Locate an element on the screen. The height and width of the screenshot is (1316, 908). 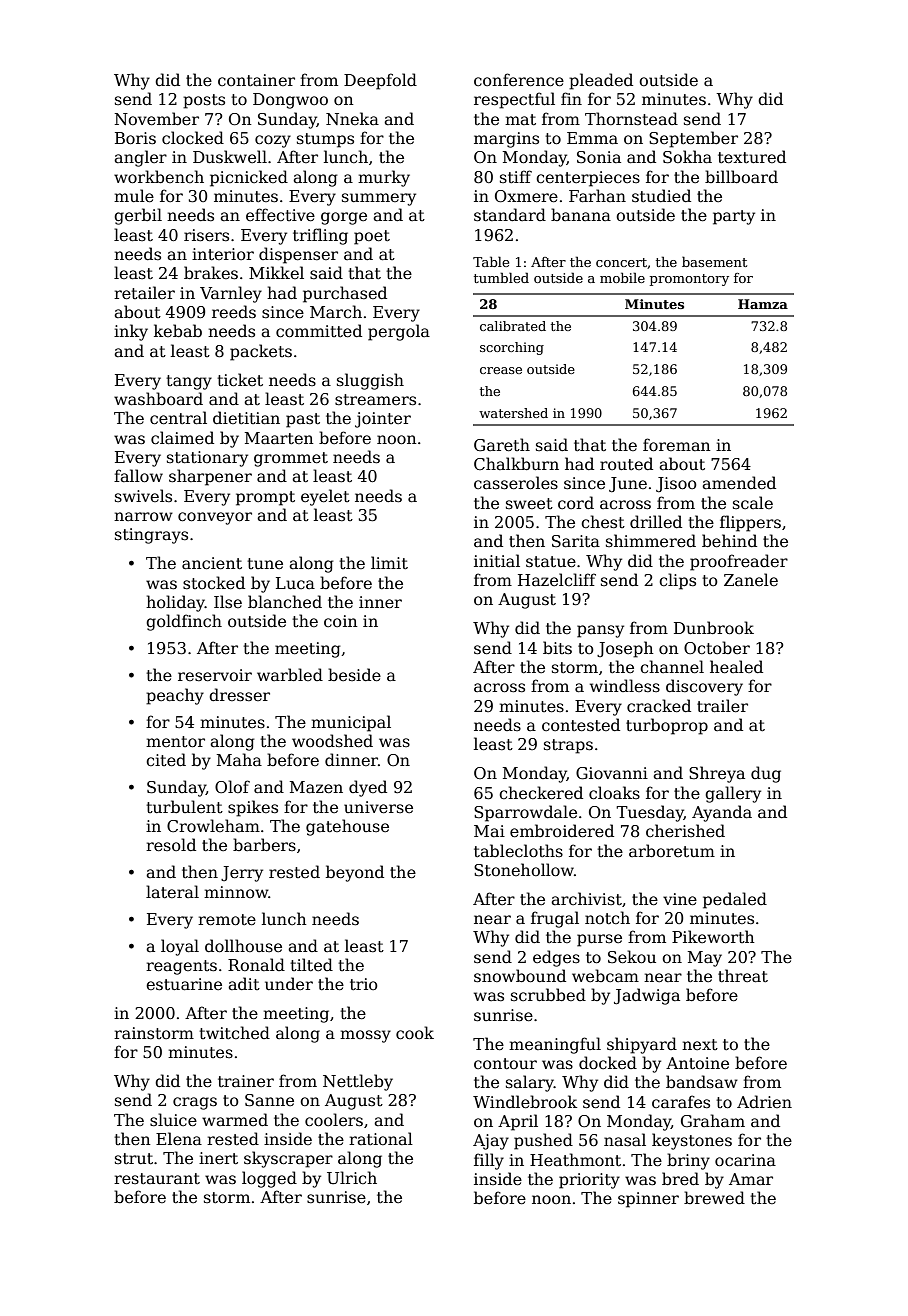
conference is located at coordinates (519, 80).
